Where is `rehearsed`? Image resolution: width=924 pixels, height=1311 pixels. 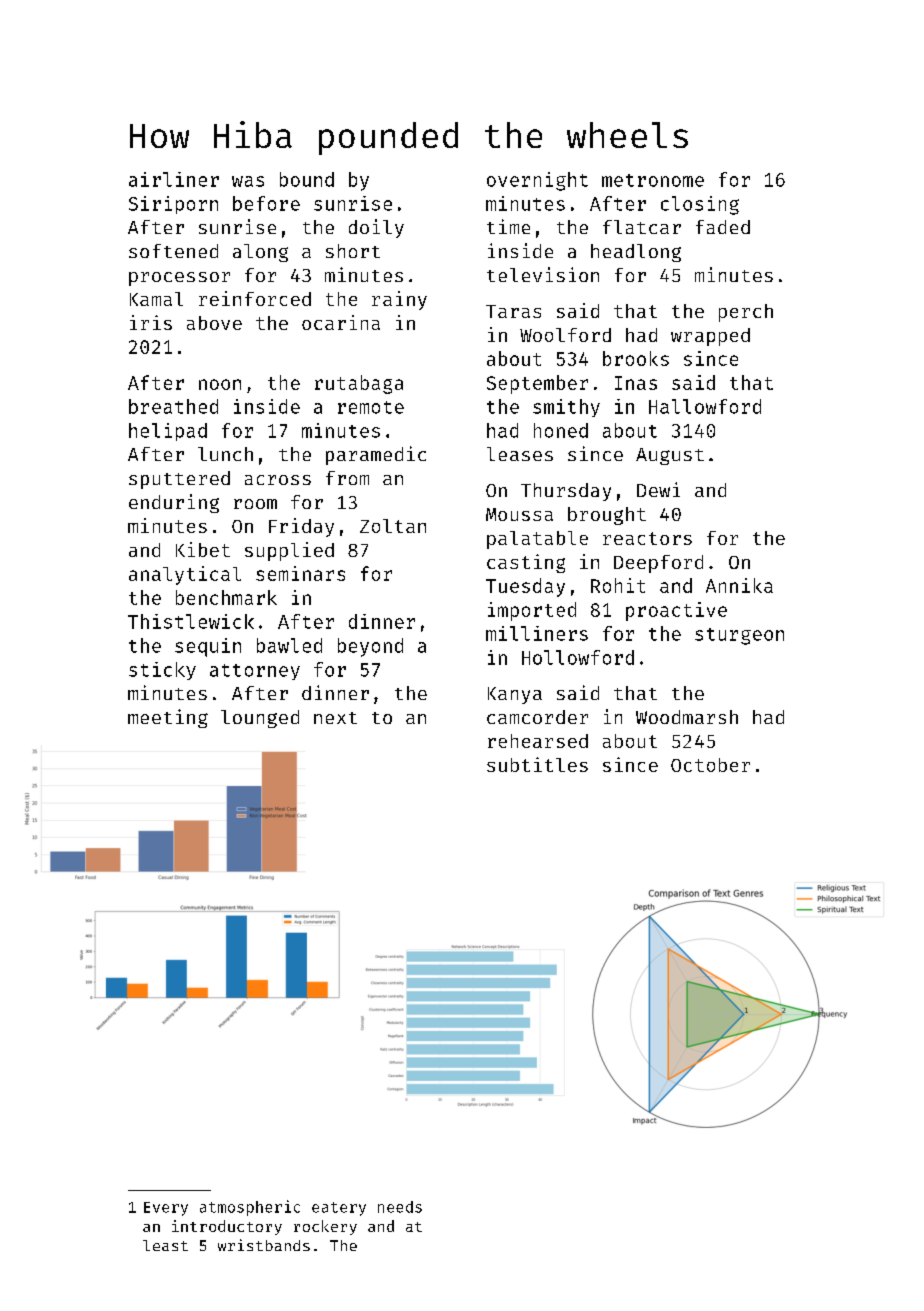 rehearsed is located at coordinates (538, 741).
